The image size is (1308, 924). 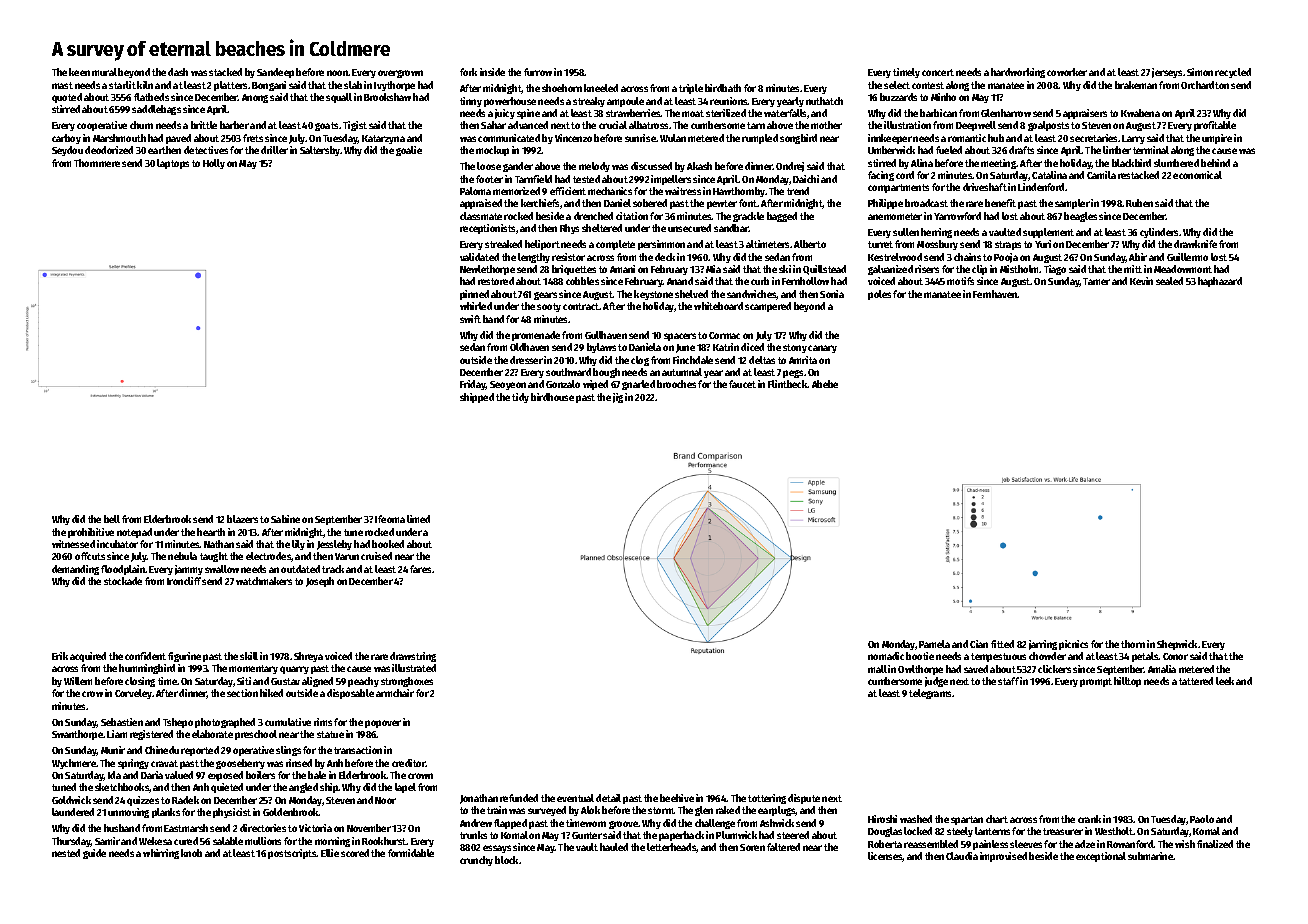 I want to click on haphazard, so click(x=1220, y=282).
